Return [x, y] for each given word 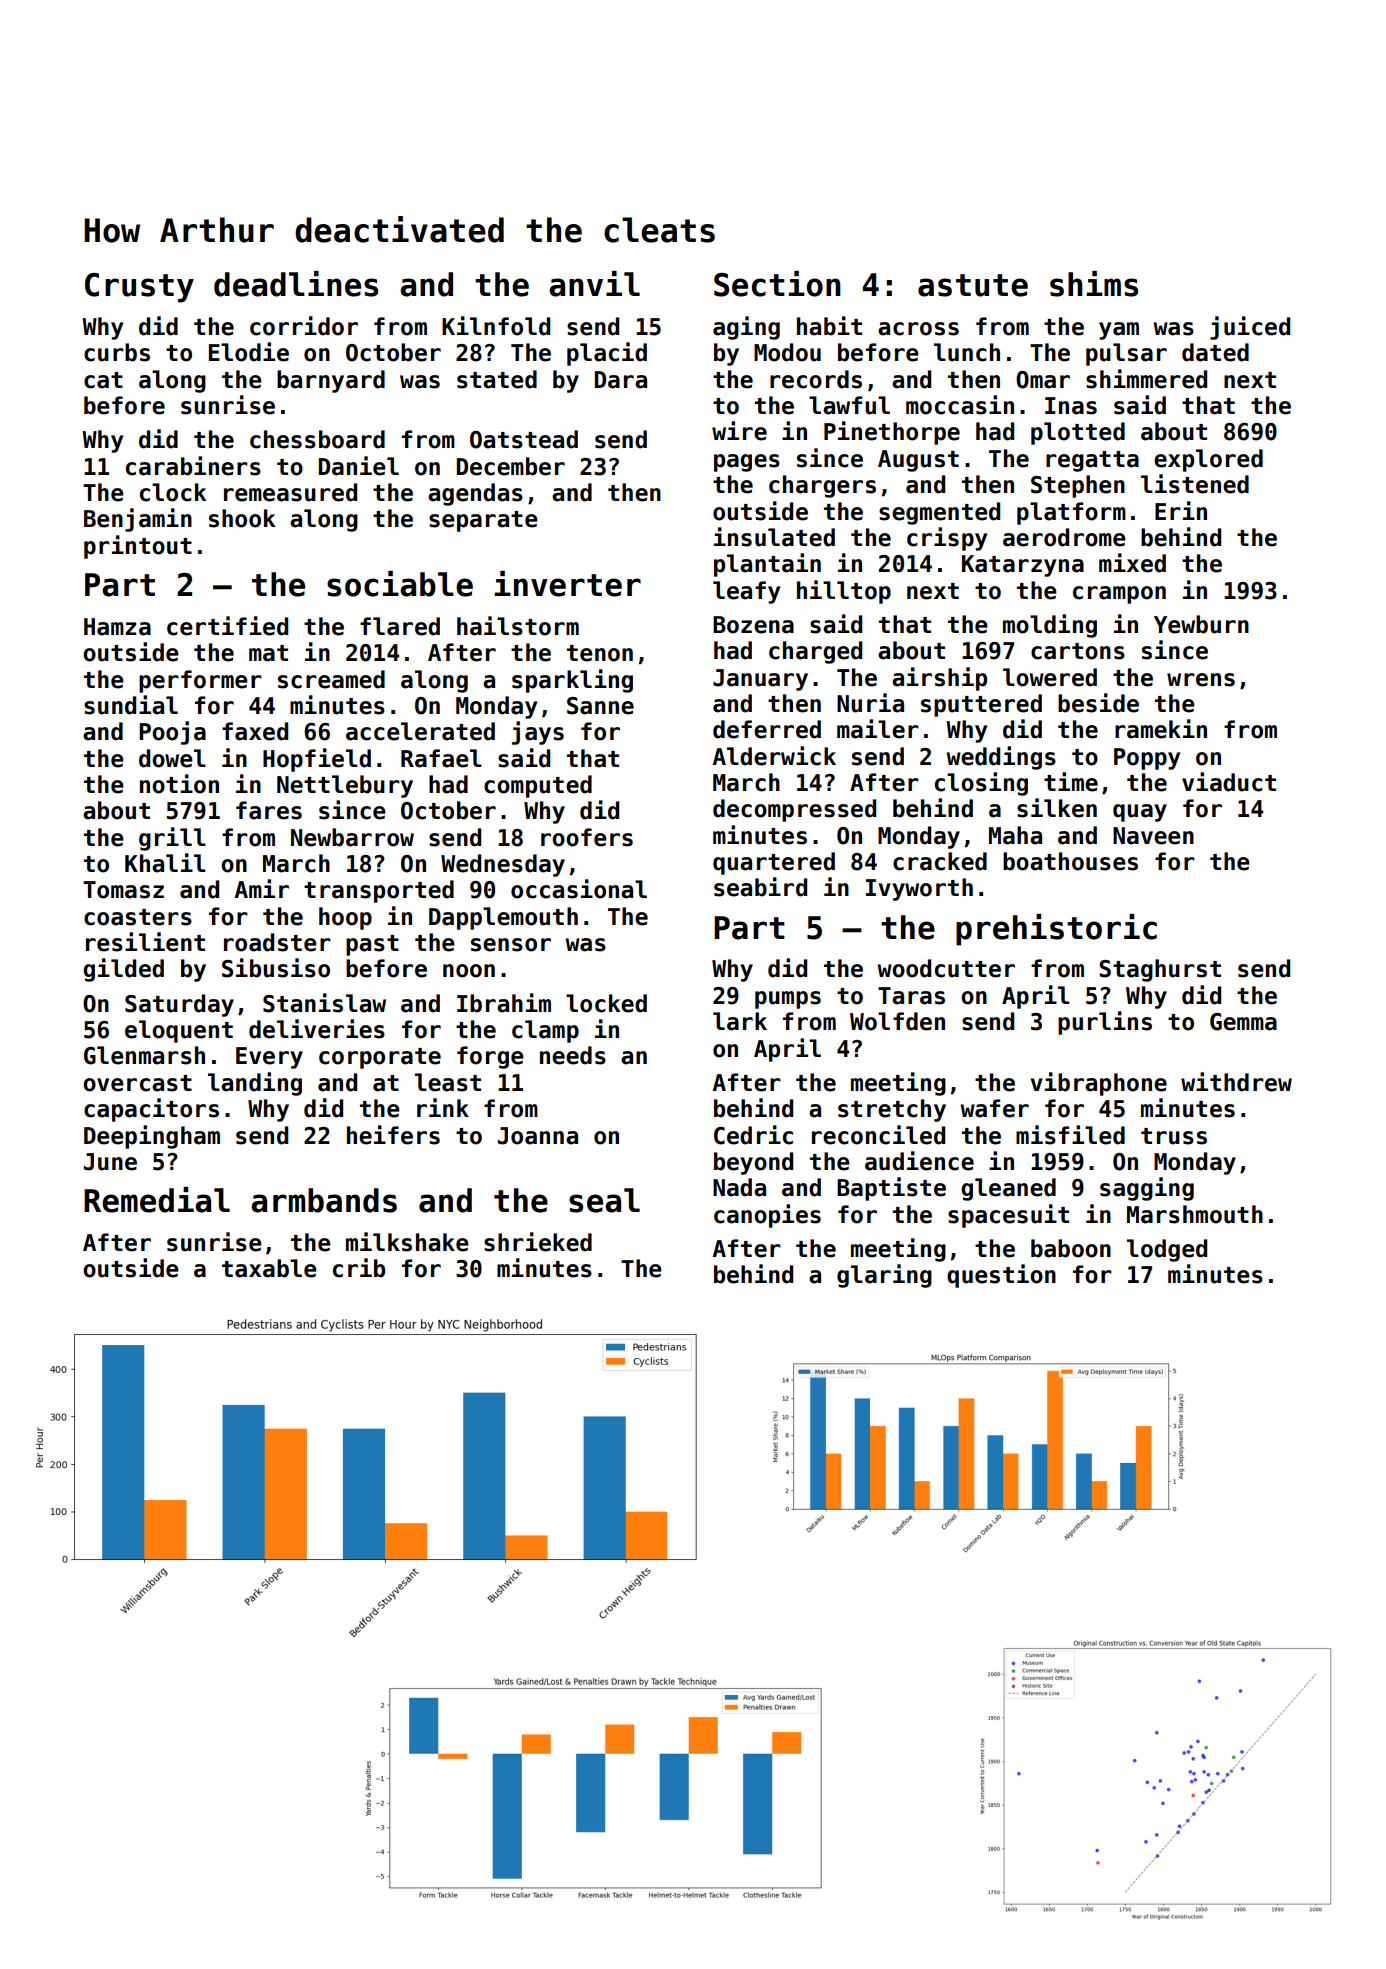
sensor [511, 945]
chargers [822, 486]
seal [604, 1200]
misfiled [1070, 1135]
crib [359, 1268]
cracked [940, 861]
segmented [939, 513]
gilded [123, 970]
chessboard [317, 439]
